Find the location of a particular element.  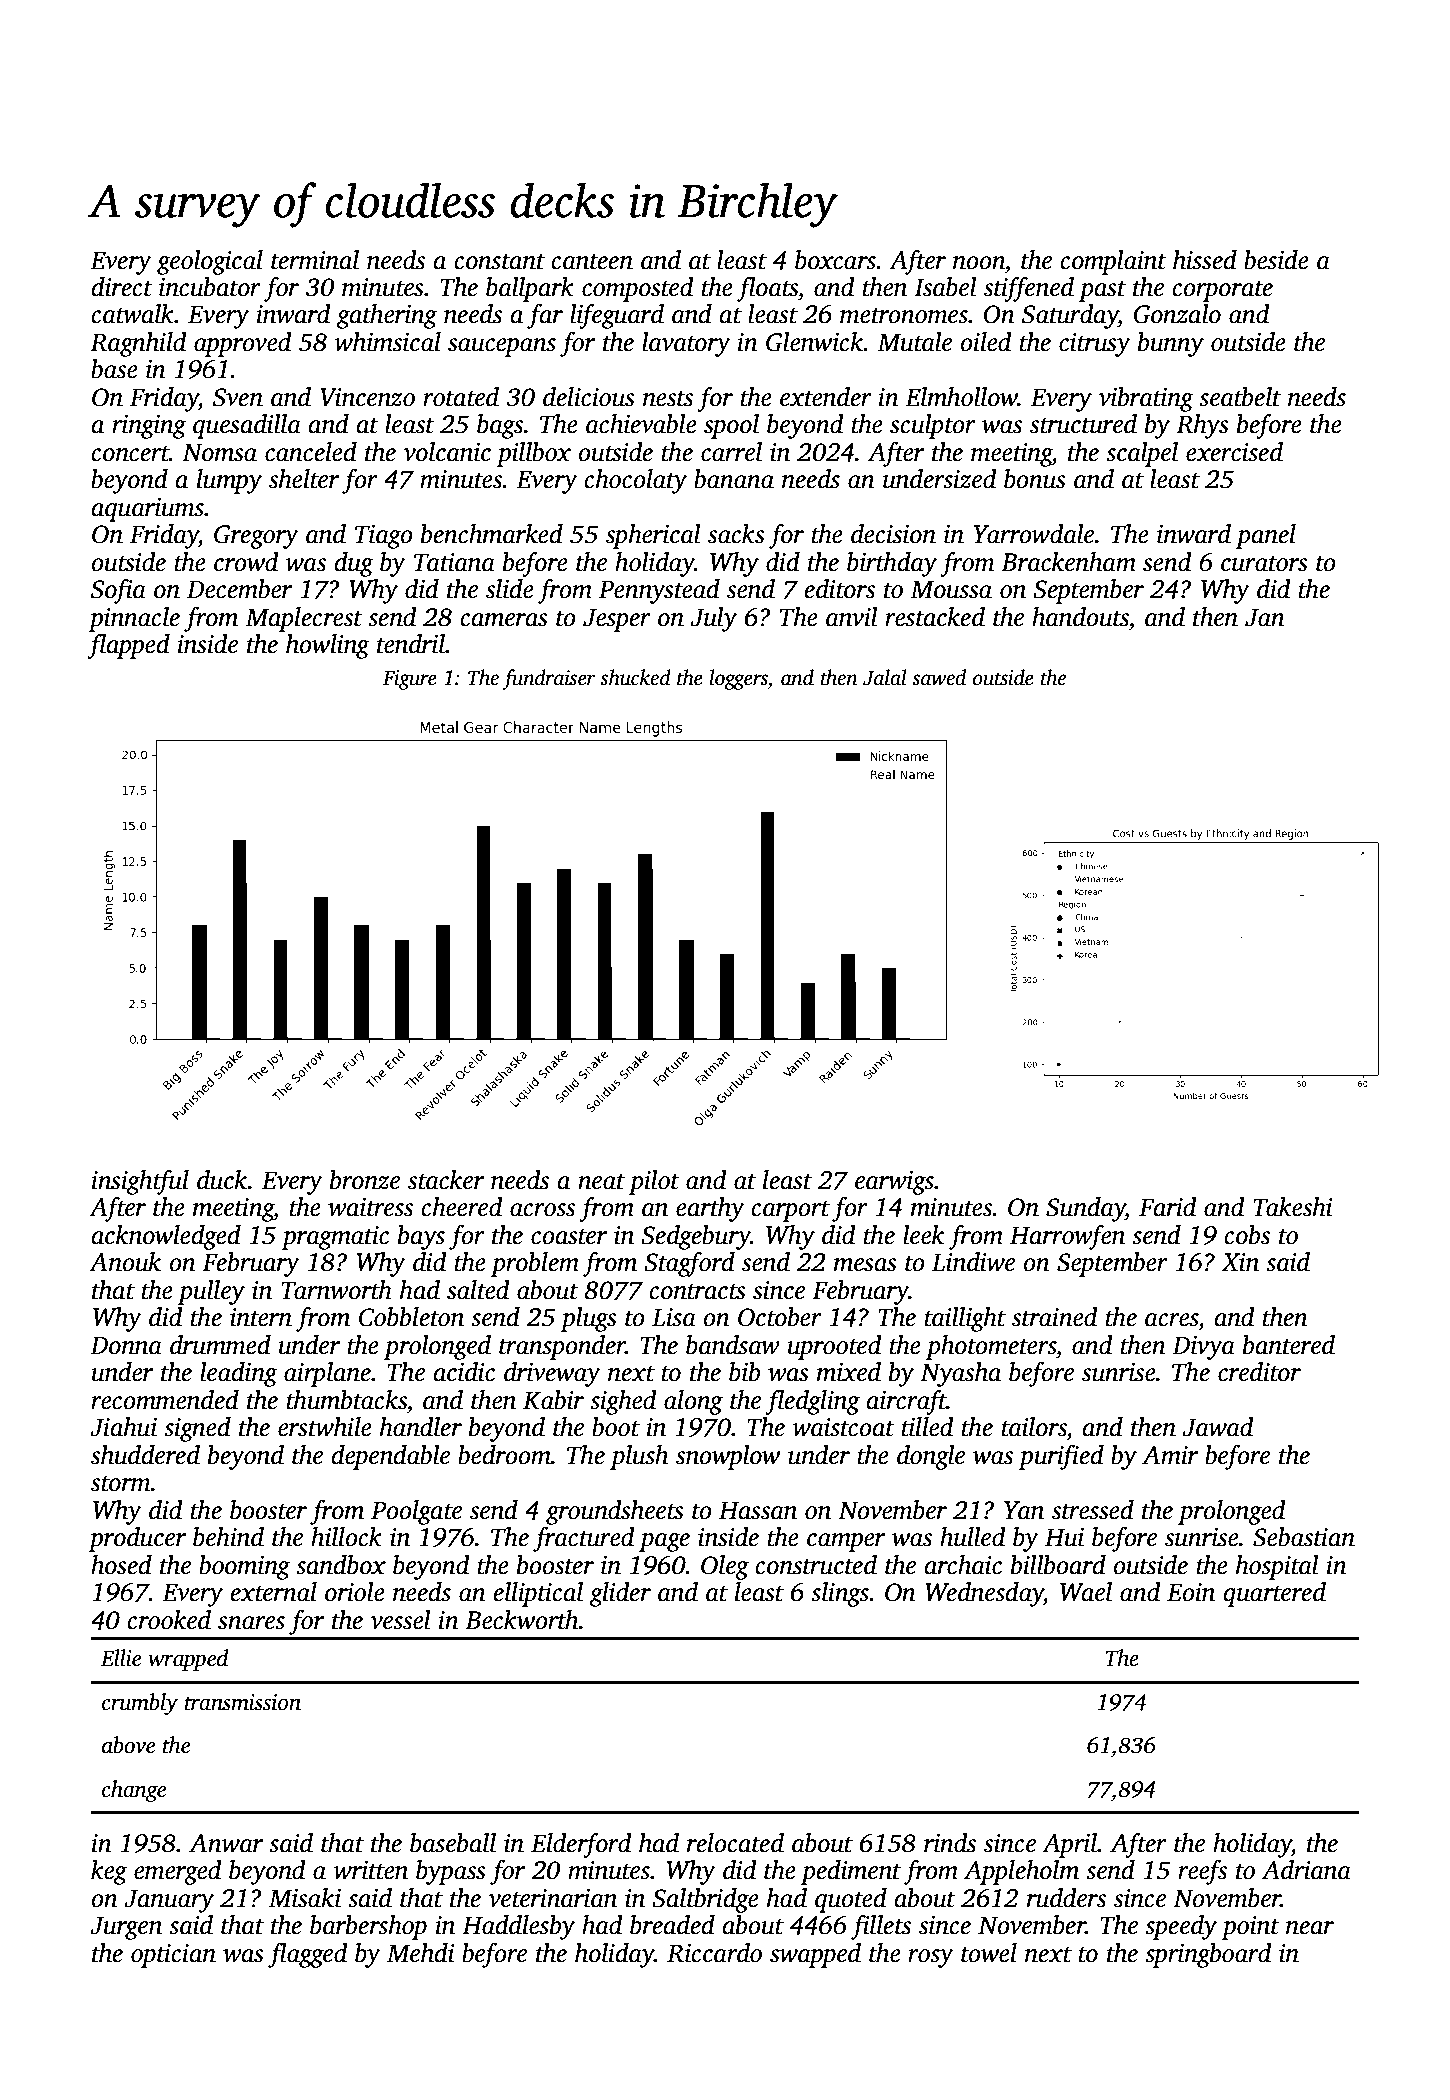

near is located at coordinates (1310, 1928).
